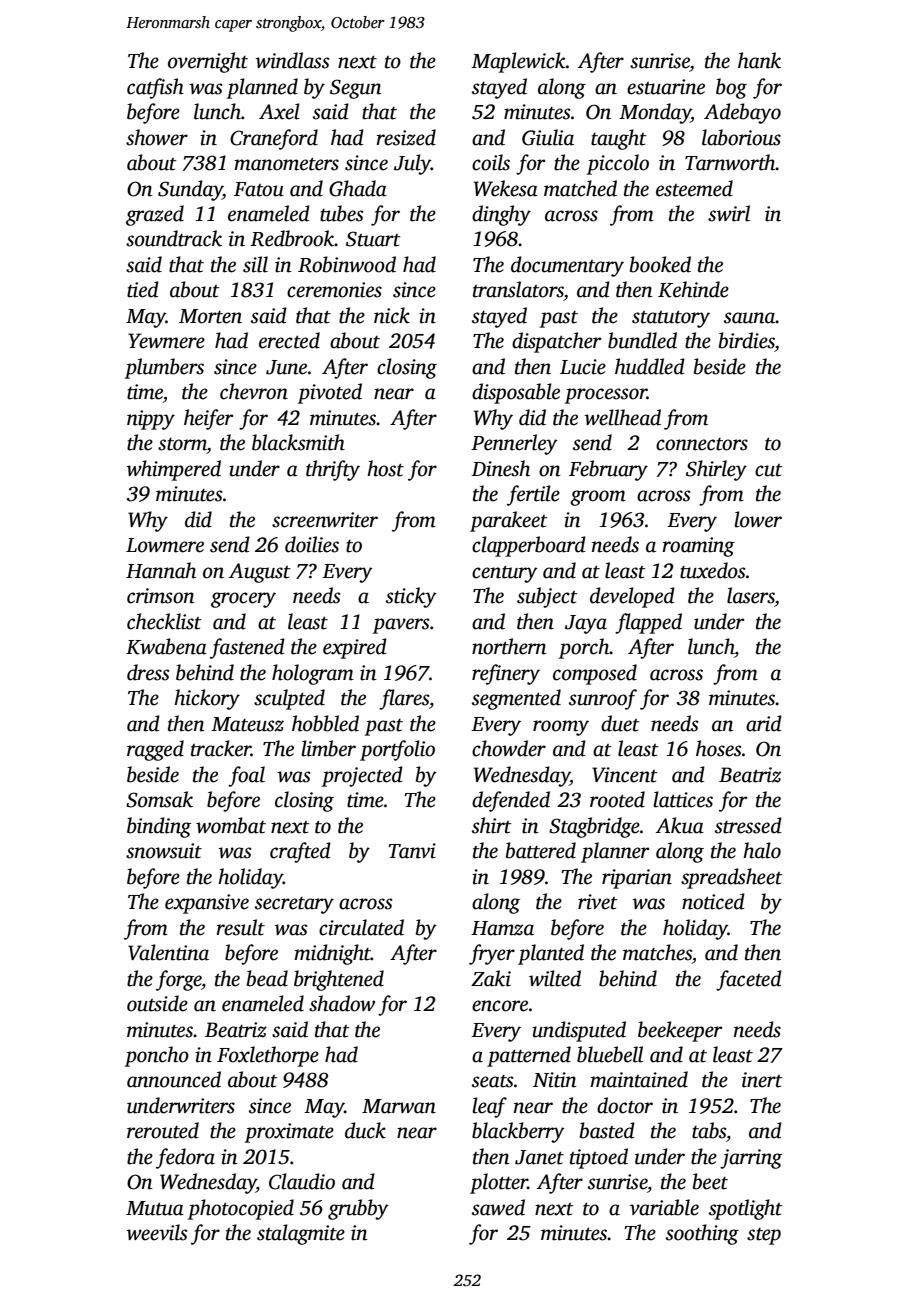  I want to click on sticky, so click(411, 597).
